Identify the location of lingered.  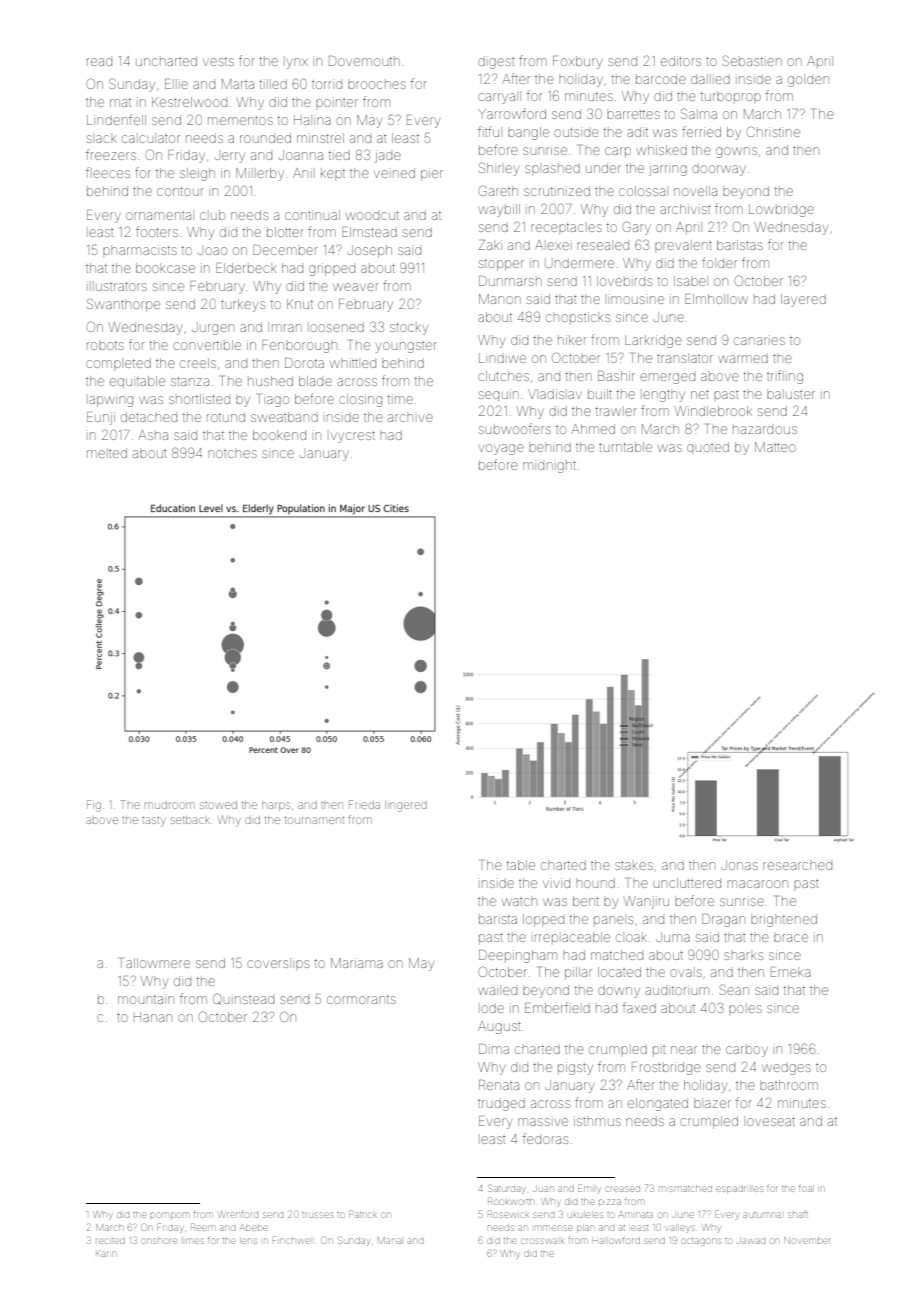
(406, 806).
